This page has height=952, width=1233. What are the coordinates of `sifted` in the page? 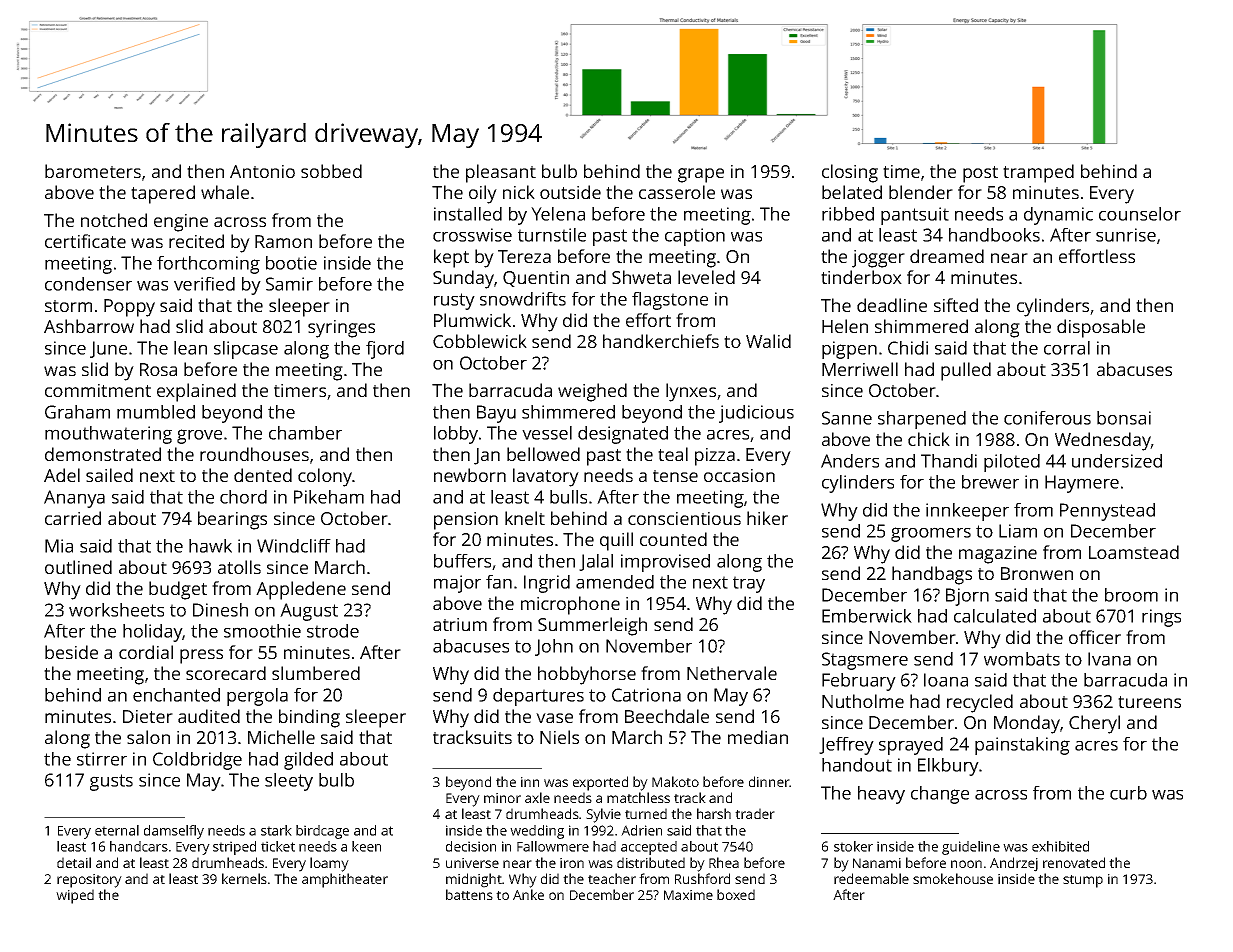 It's located at (956, 305).
